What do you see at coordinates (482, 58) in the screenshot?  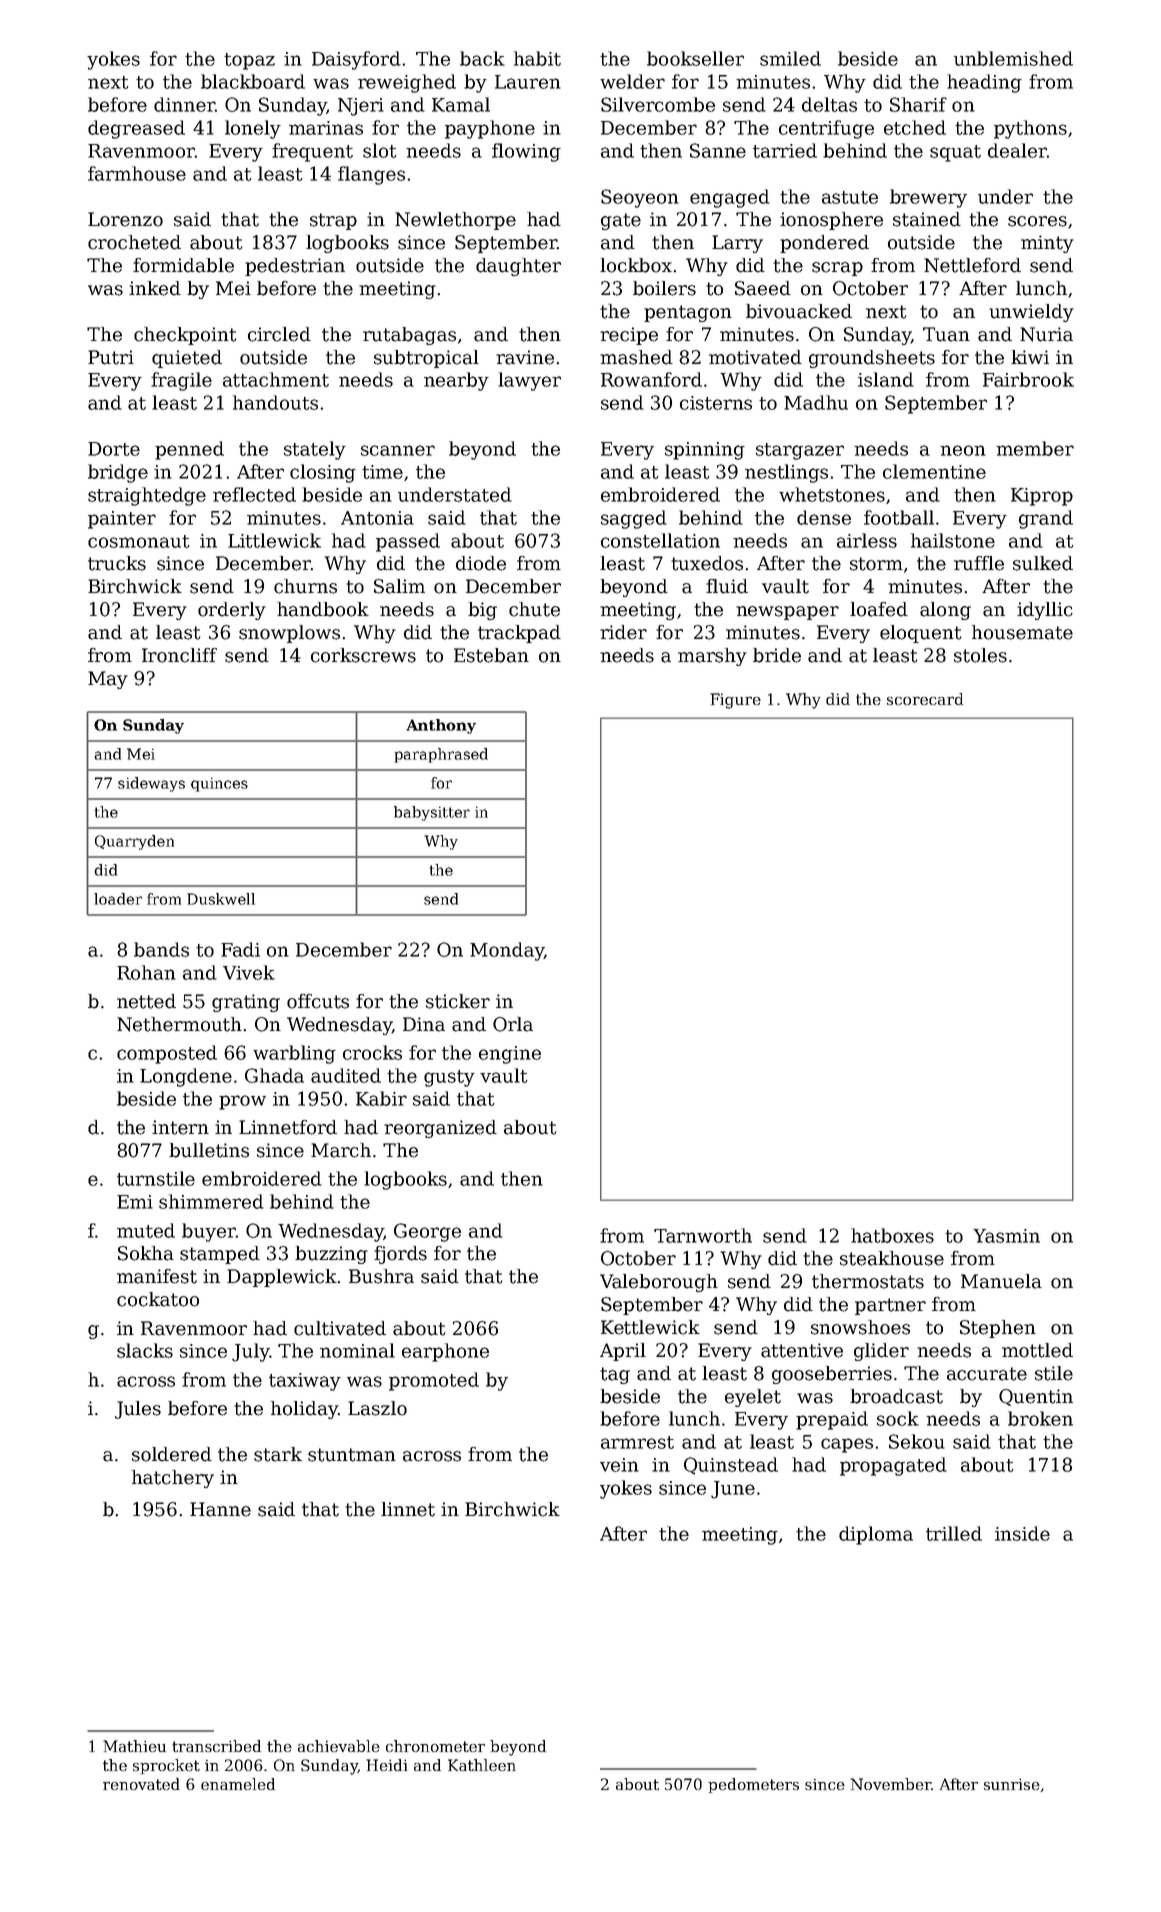 I see `back` at bounding box center [482, 58].
